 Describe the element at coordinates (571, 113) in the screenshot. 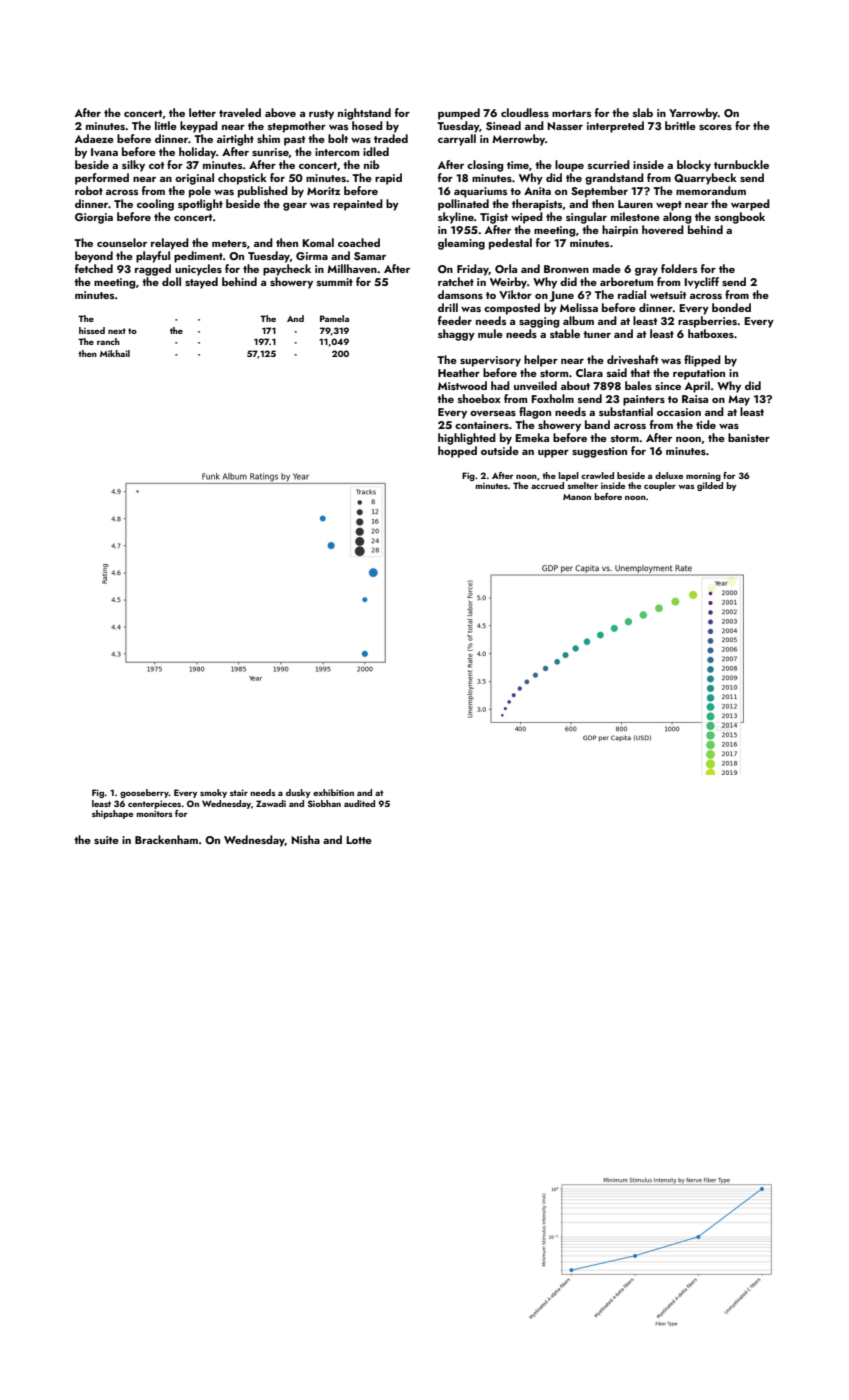

I see `mortars` at that location.
